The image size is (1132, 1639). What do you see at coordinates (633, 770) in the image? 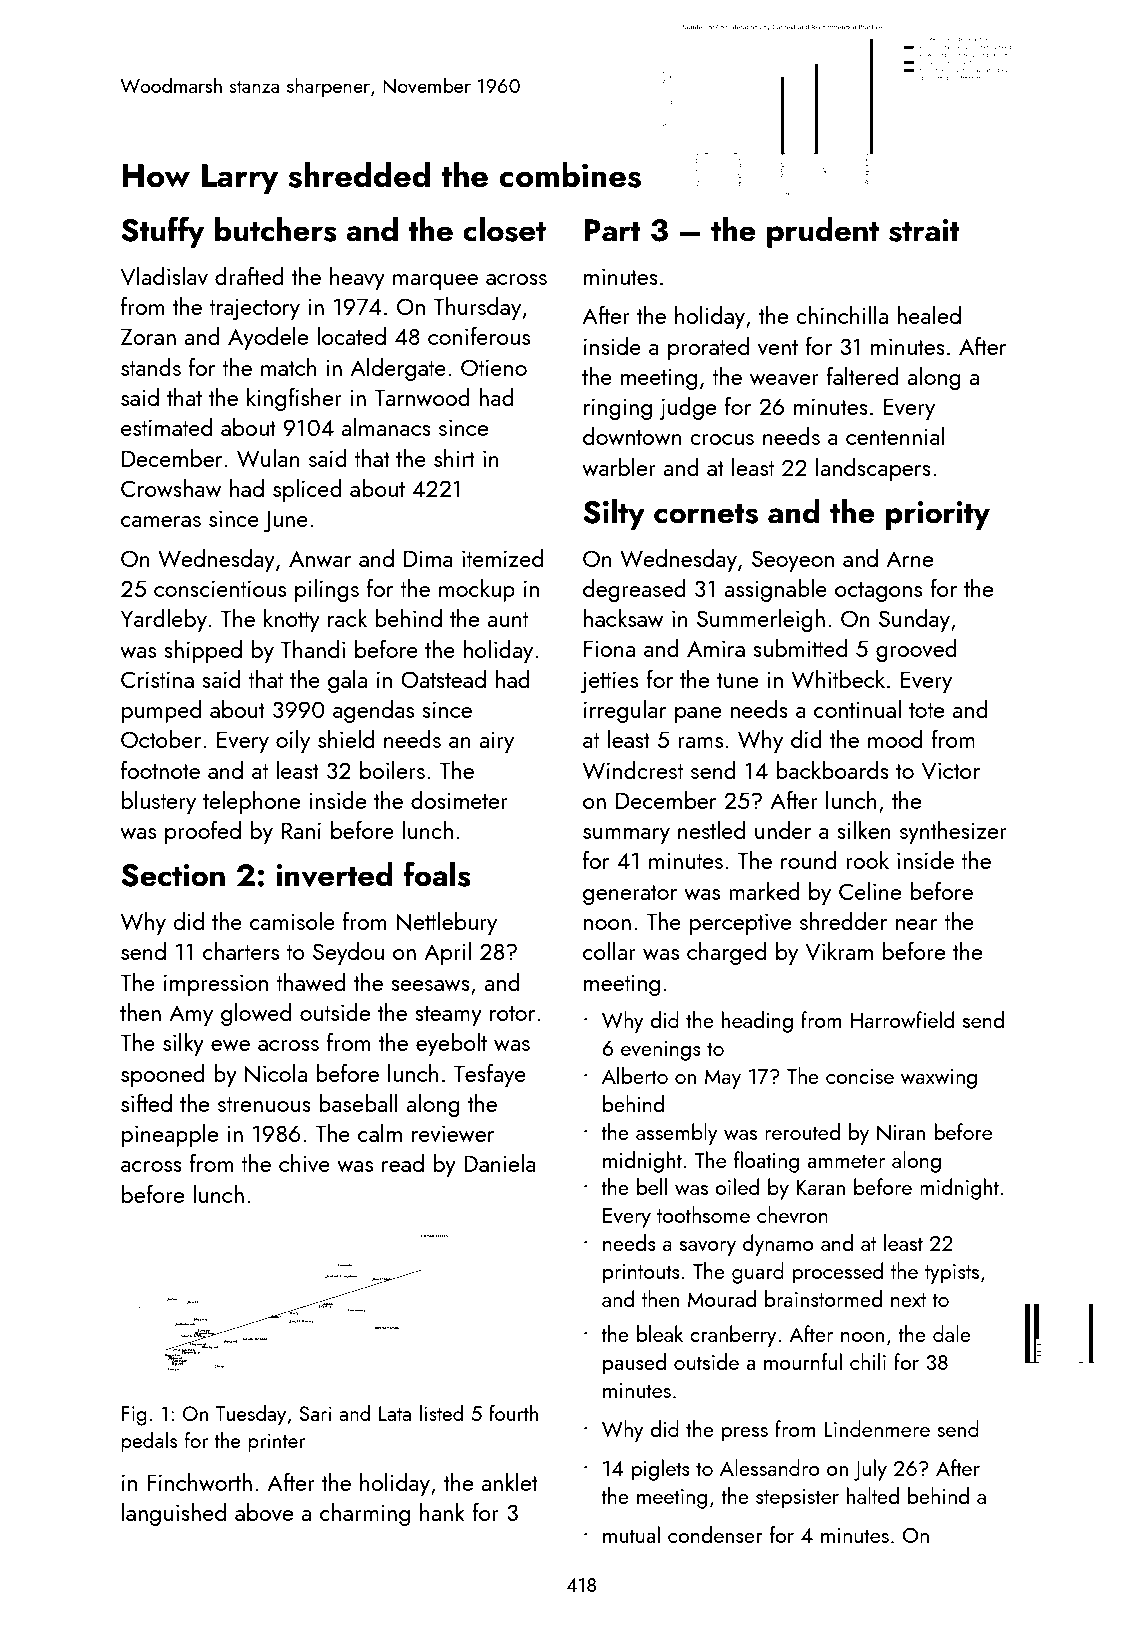
I see `Windcrest` at bounding box center [633, 770].
